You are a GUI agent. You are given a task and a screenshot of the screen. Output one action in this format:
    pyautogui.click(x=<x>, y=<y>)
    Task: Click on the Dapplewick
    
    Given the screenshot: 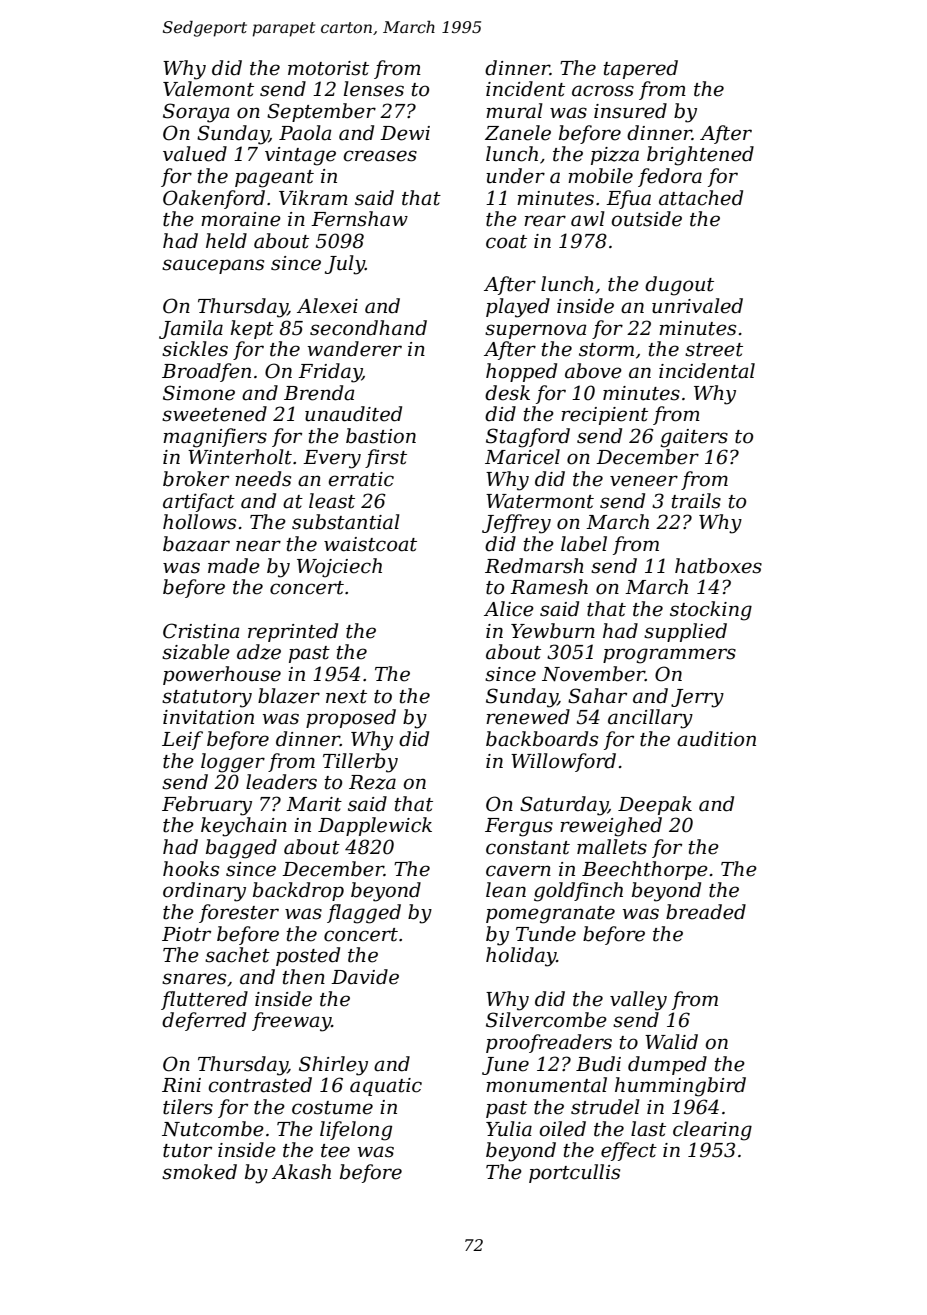 What is the action you would take?
    pyautogui.click(x=375, y=826)
